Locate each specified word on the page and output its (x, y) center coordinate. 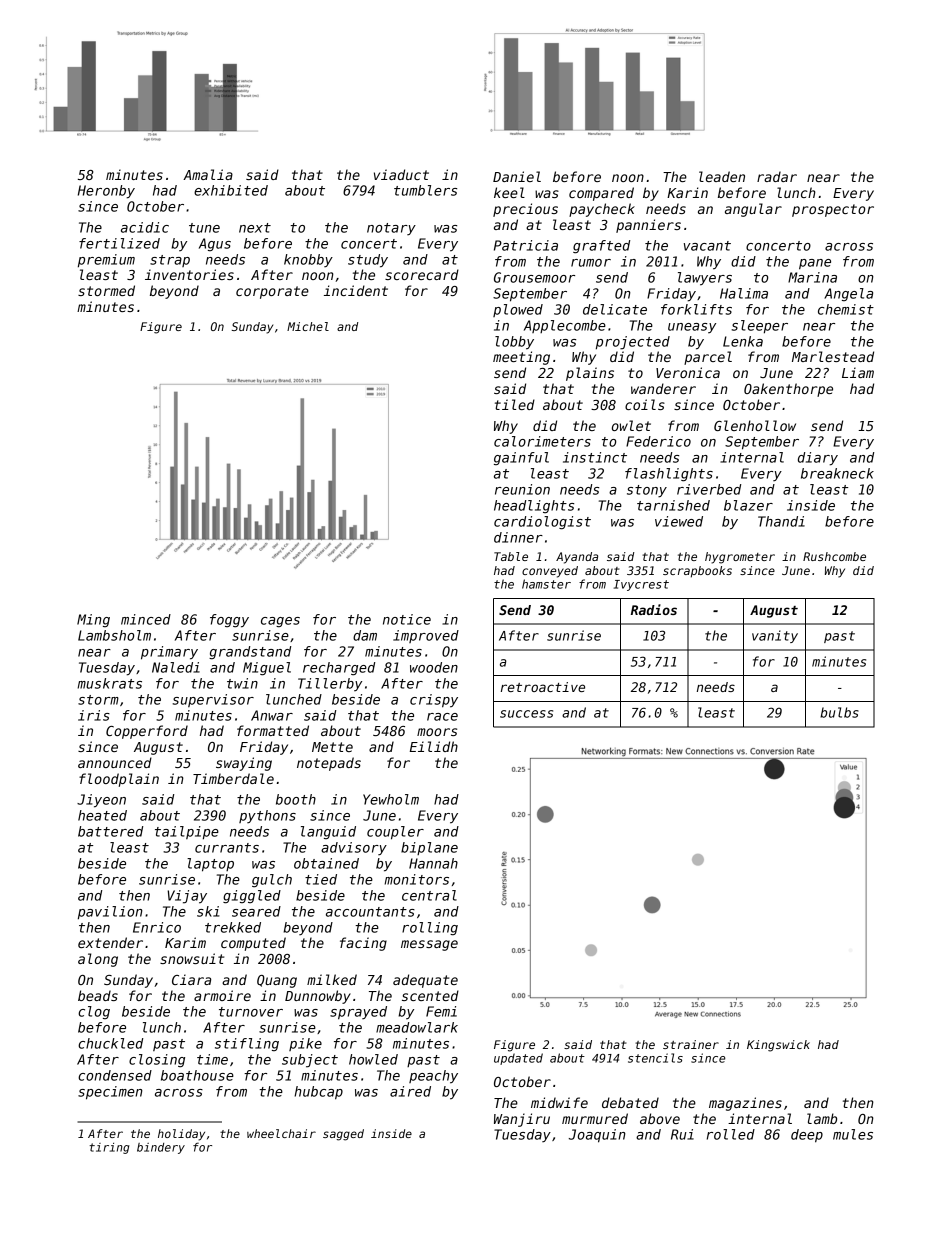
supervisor (213, 700)
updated (518, 1059)
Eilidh (434, 746)
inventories (189, 274)
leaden (722, 176)
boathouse (197, 1075)
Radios (654, 609)
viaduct (401, 174)
